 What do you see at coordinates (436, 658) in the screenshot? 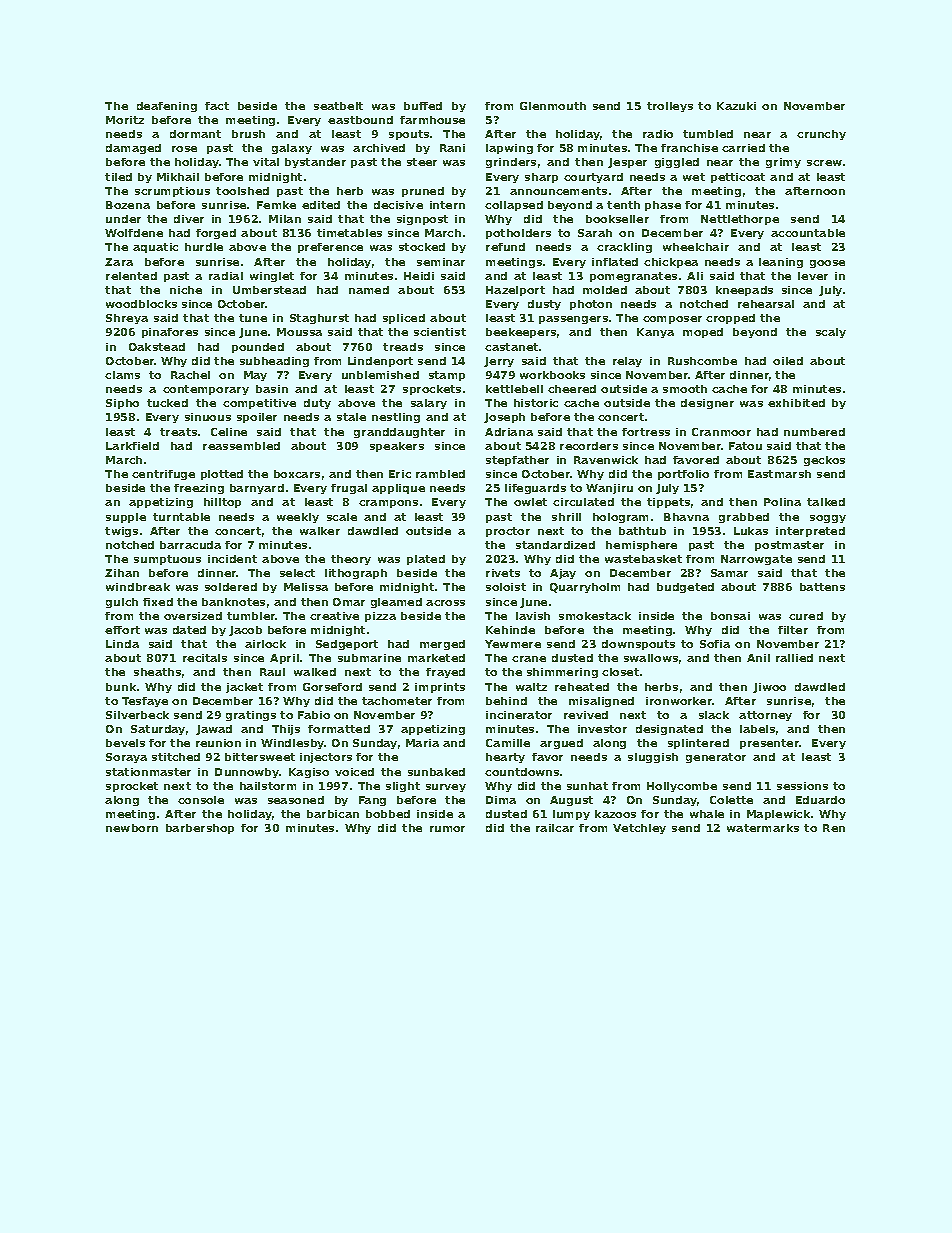
I see `marketed` at bounding box center [436, 658].
